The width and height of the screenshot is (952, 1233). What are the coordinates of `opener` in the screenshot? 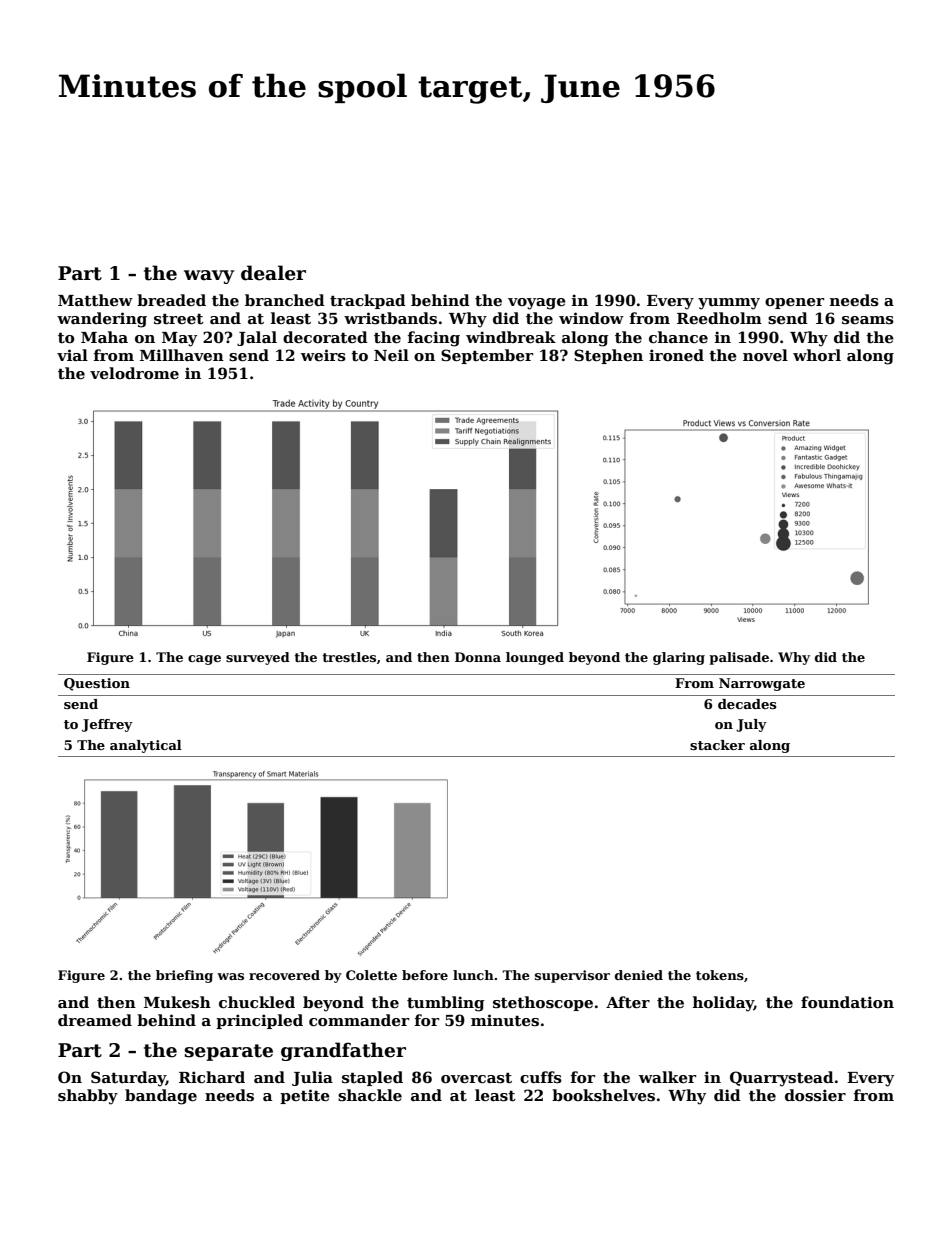 It's located at (794, 303).
